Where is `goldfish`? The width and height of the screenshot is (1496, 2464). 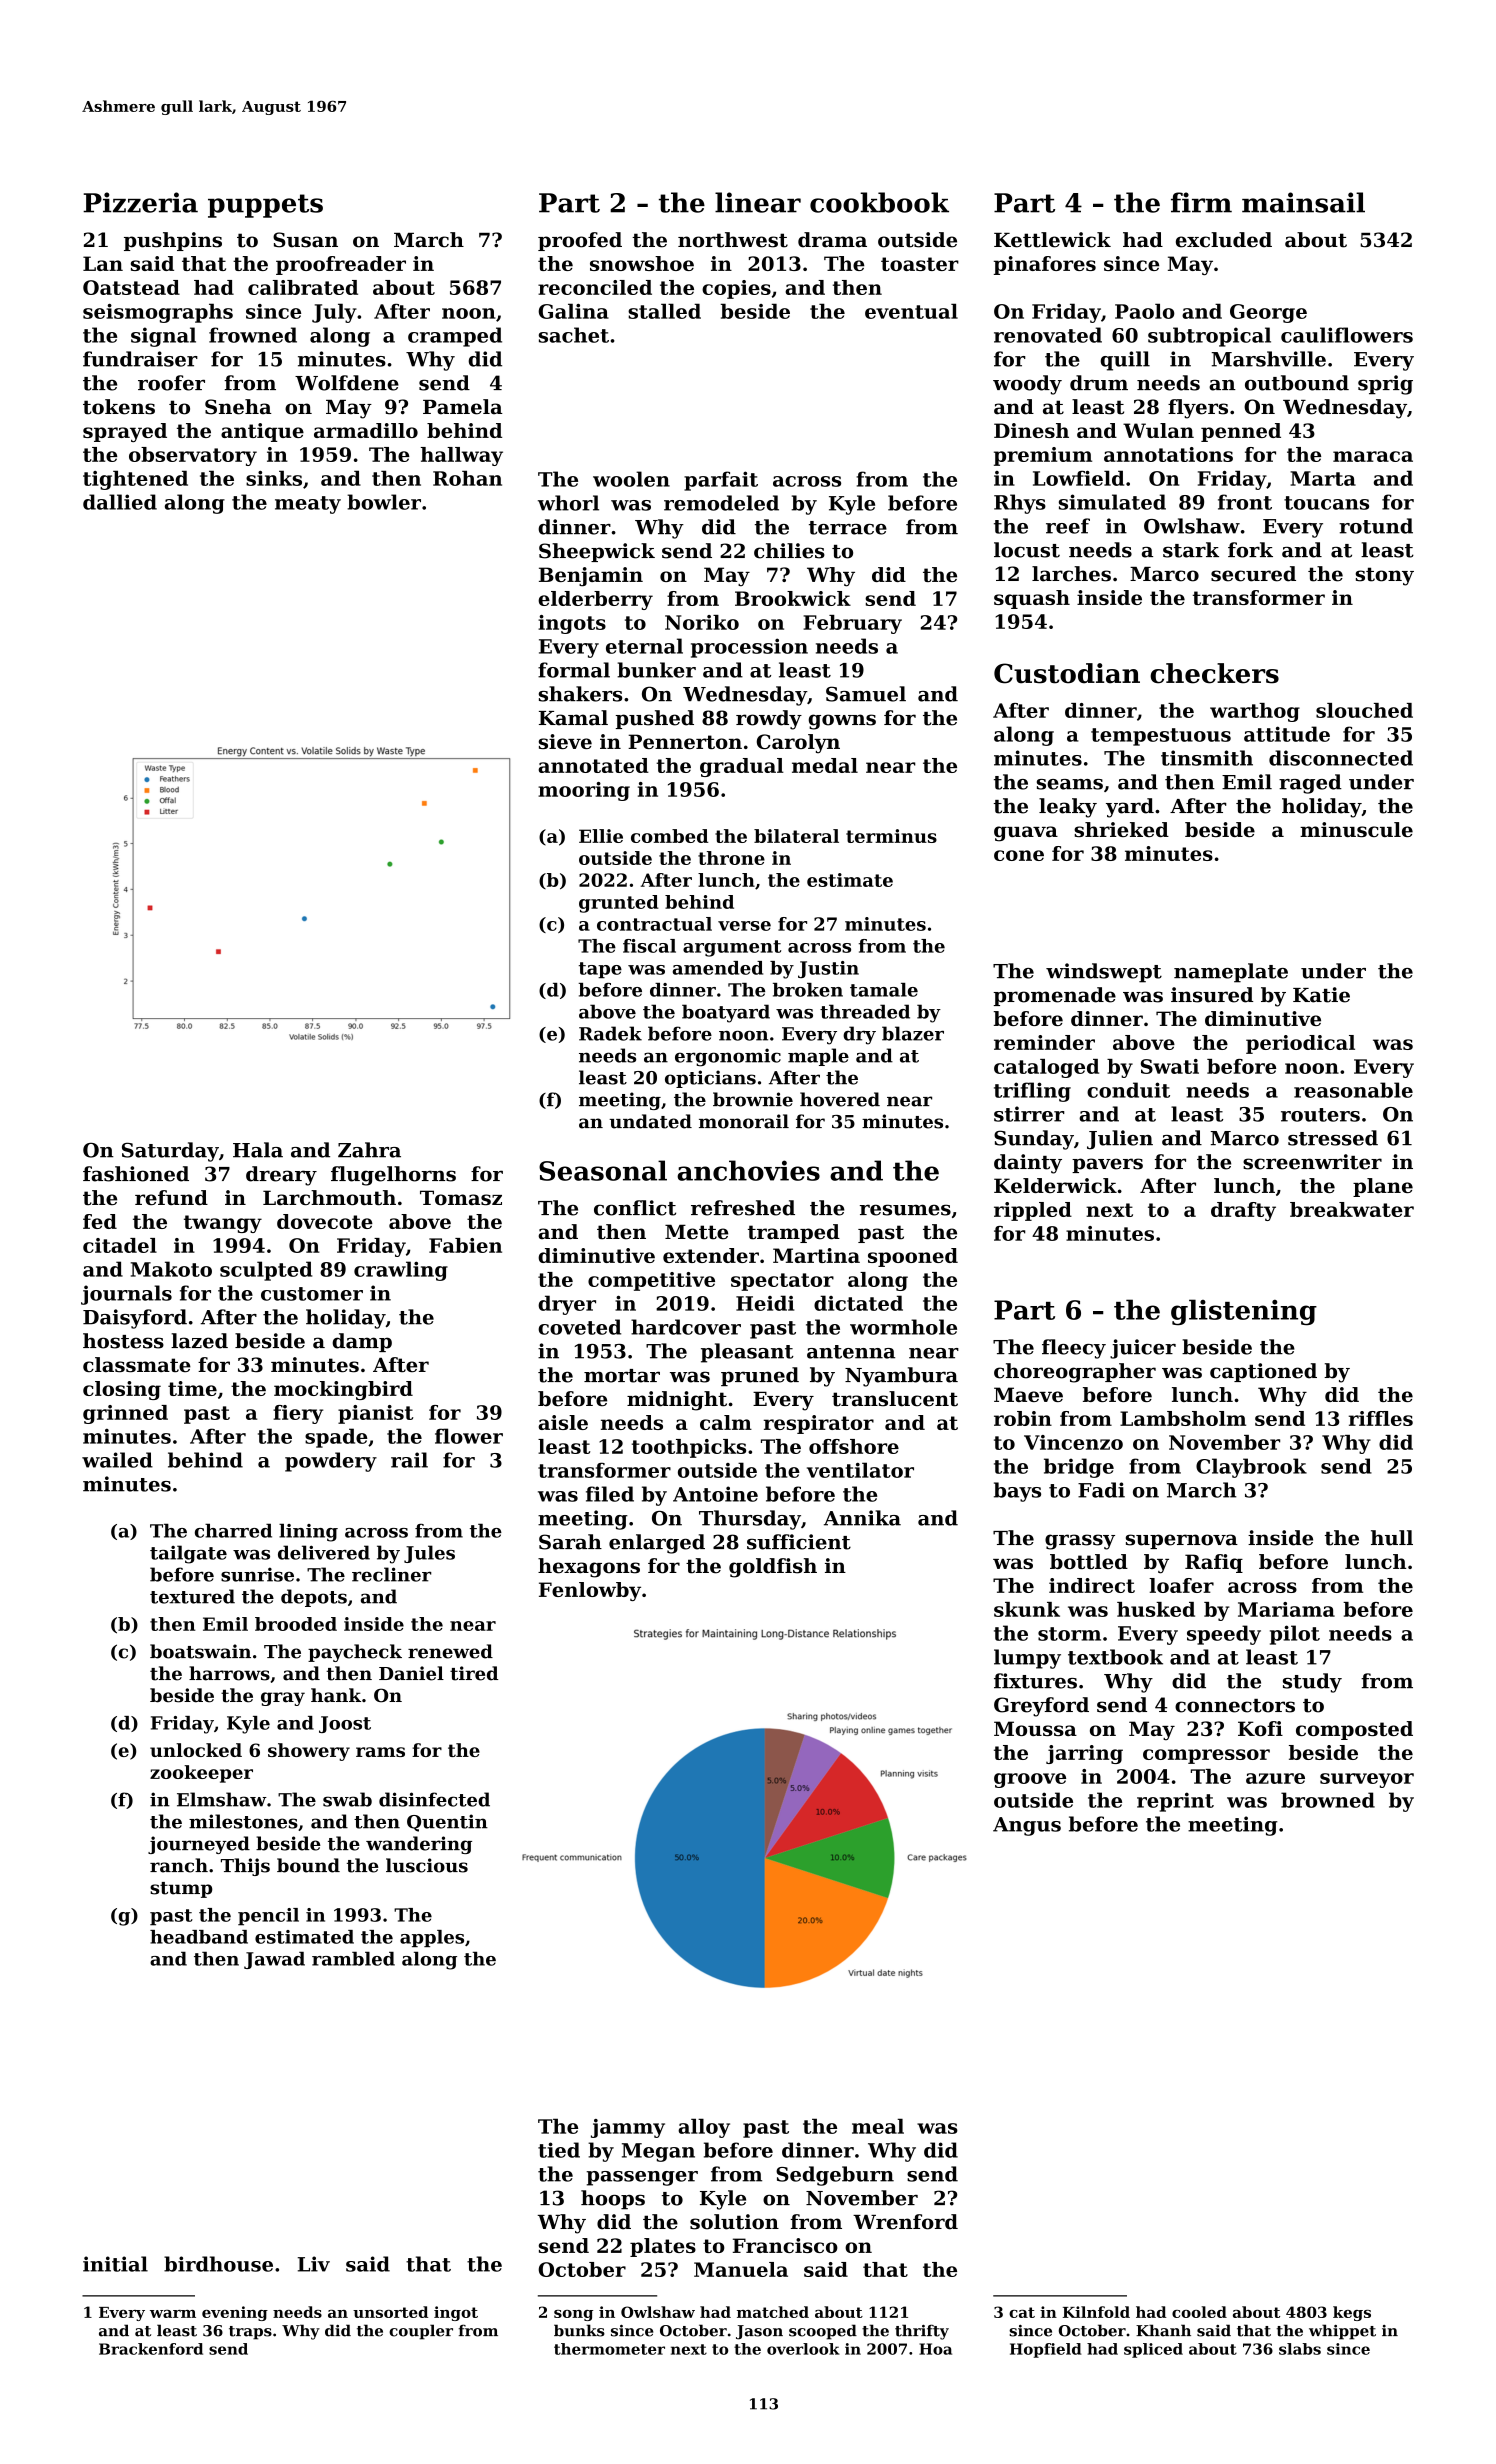
goldfish is located at coordinates (773, 1568).
